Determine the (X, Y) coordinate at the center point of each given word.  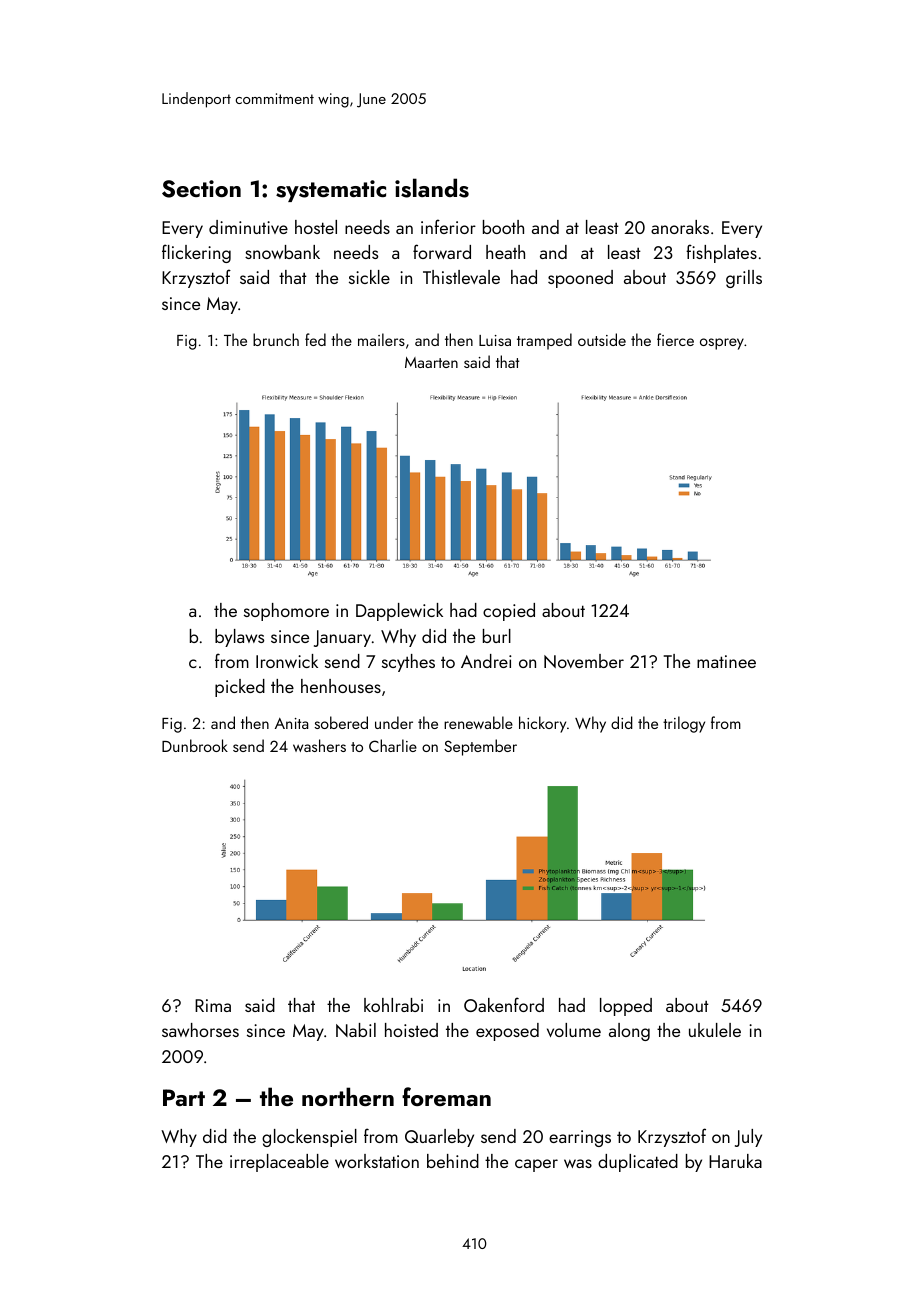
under (394, 722)
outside (602, 339)
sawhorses (200, 1030)
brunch (276, 339)
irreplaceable (279, 1163)
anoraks (680, 227)
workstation (377, 1161)
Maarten (431, 362)
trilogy (684, 724)
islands (432, 188)
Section (201, 189)
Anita (291, 723)
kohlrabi (393, 1005)
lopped (626, 1007)
